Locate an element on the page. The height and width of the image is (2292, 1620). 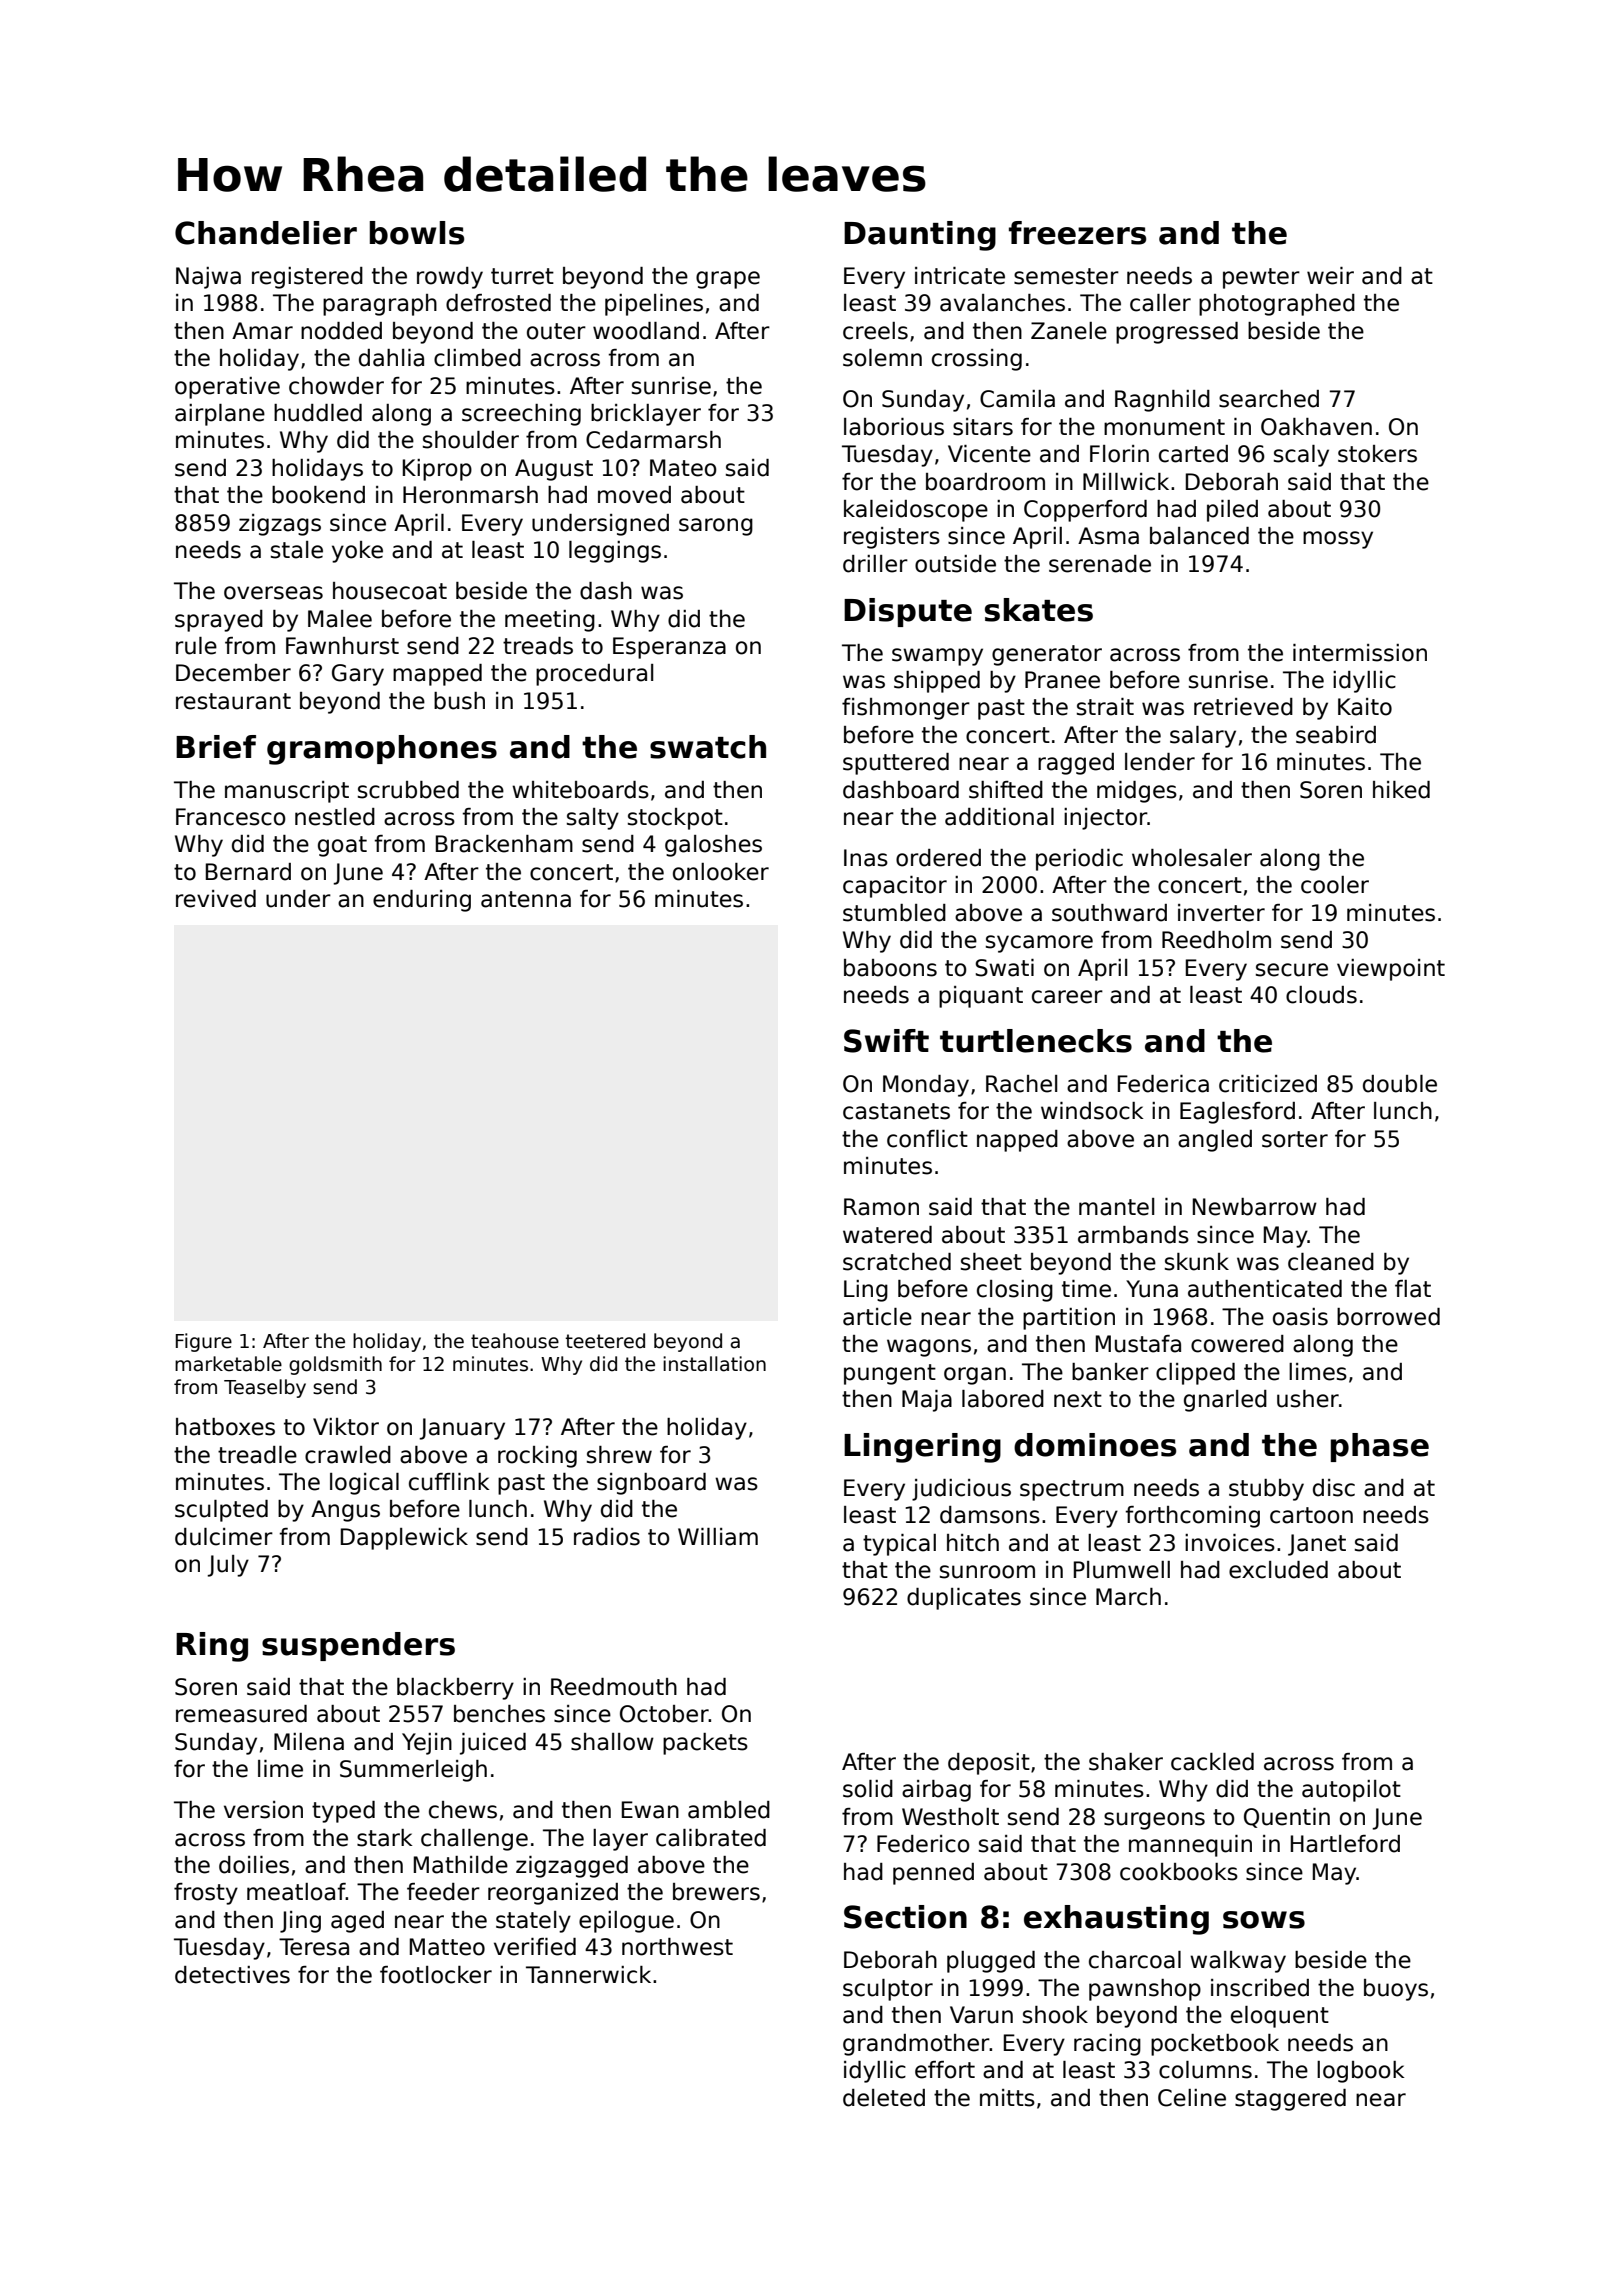
stately is located at coordinates (533, 1922).
